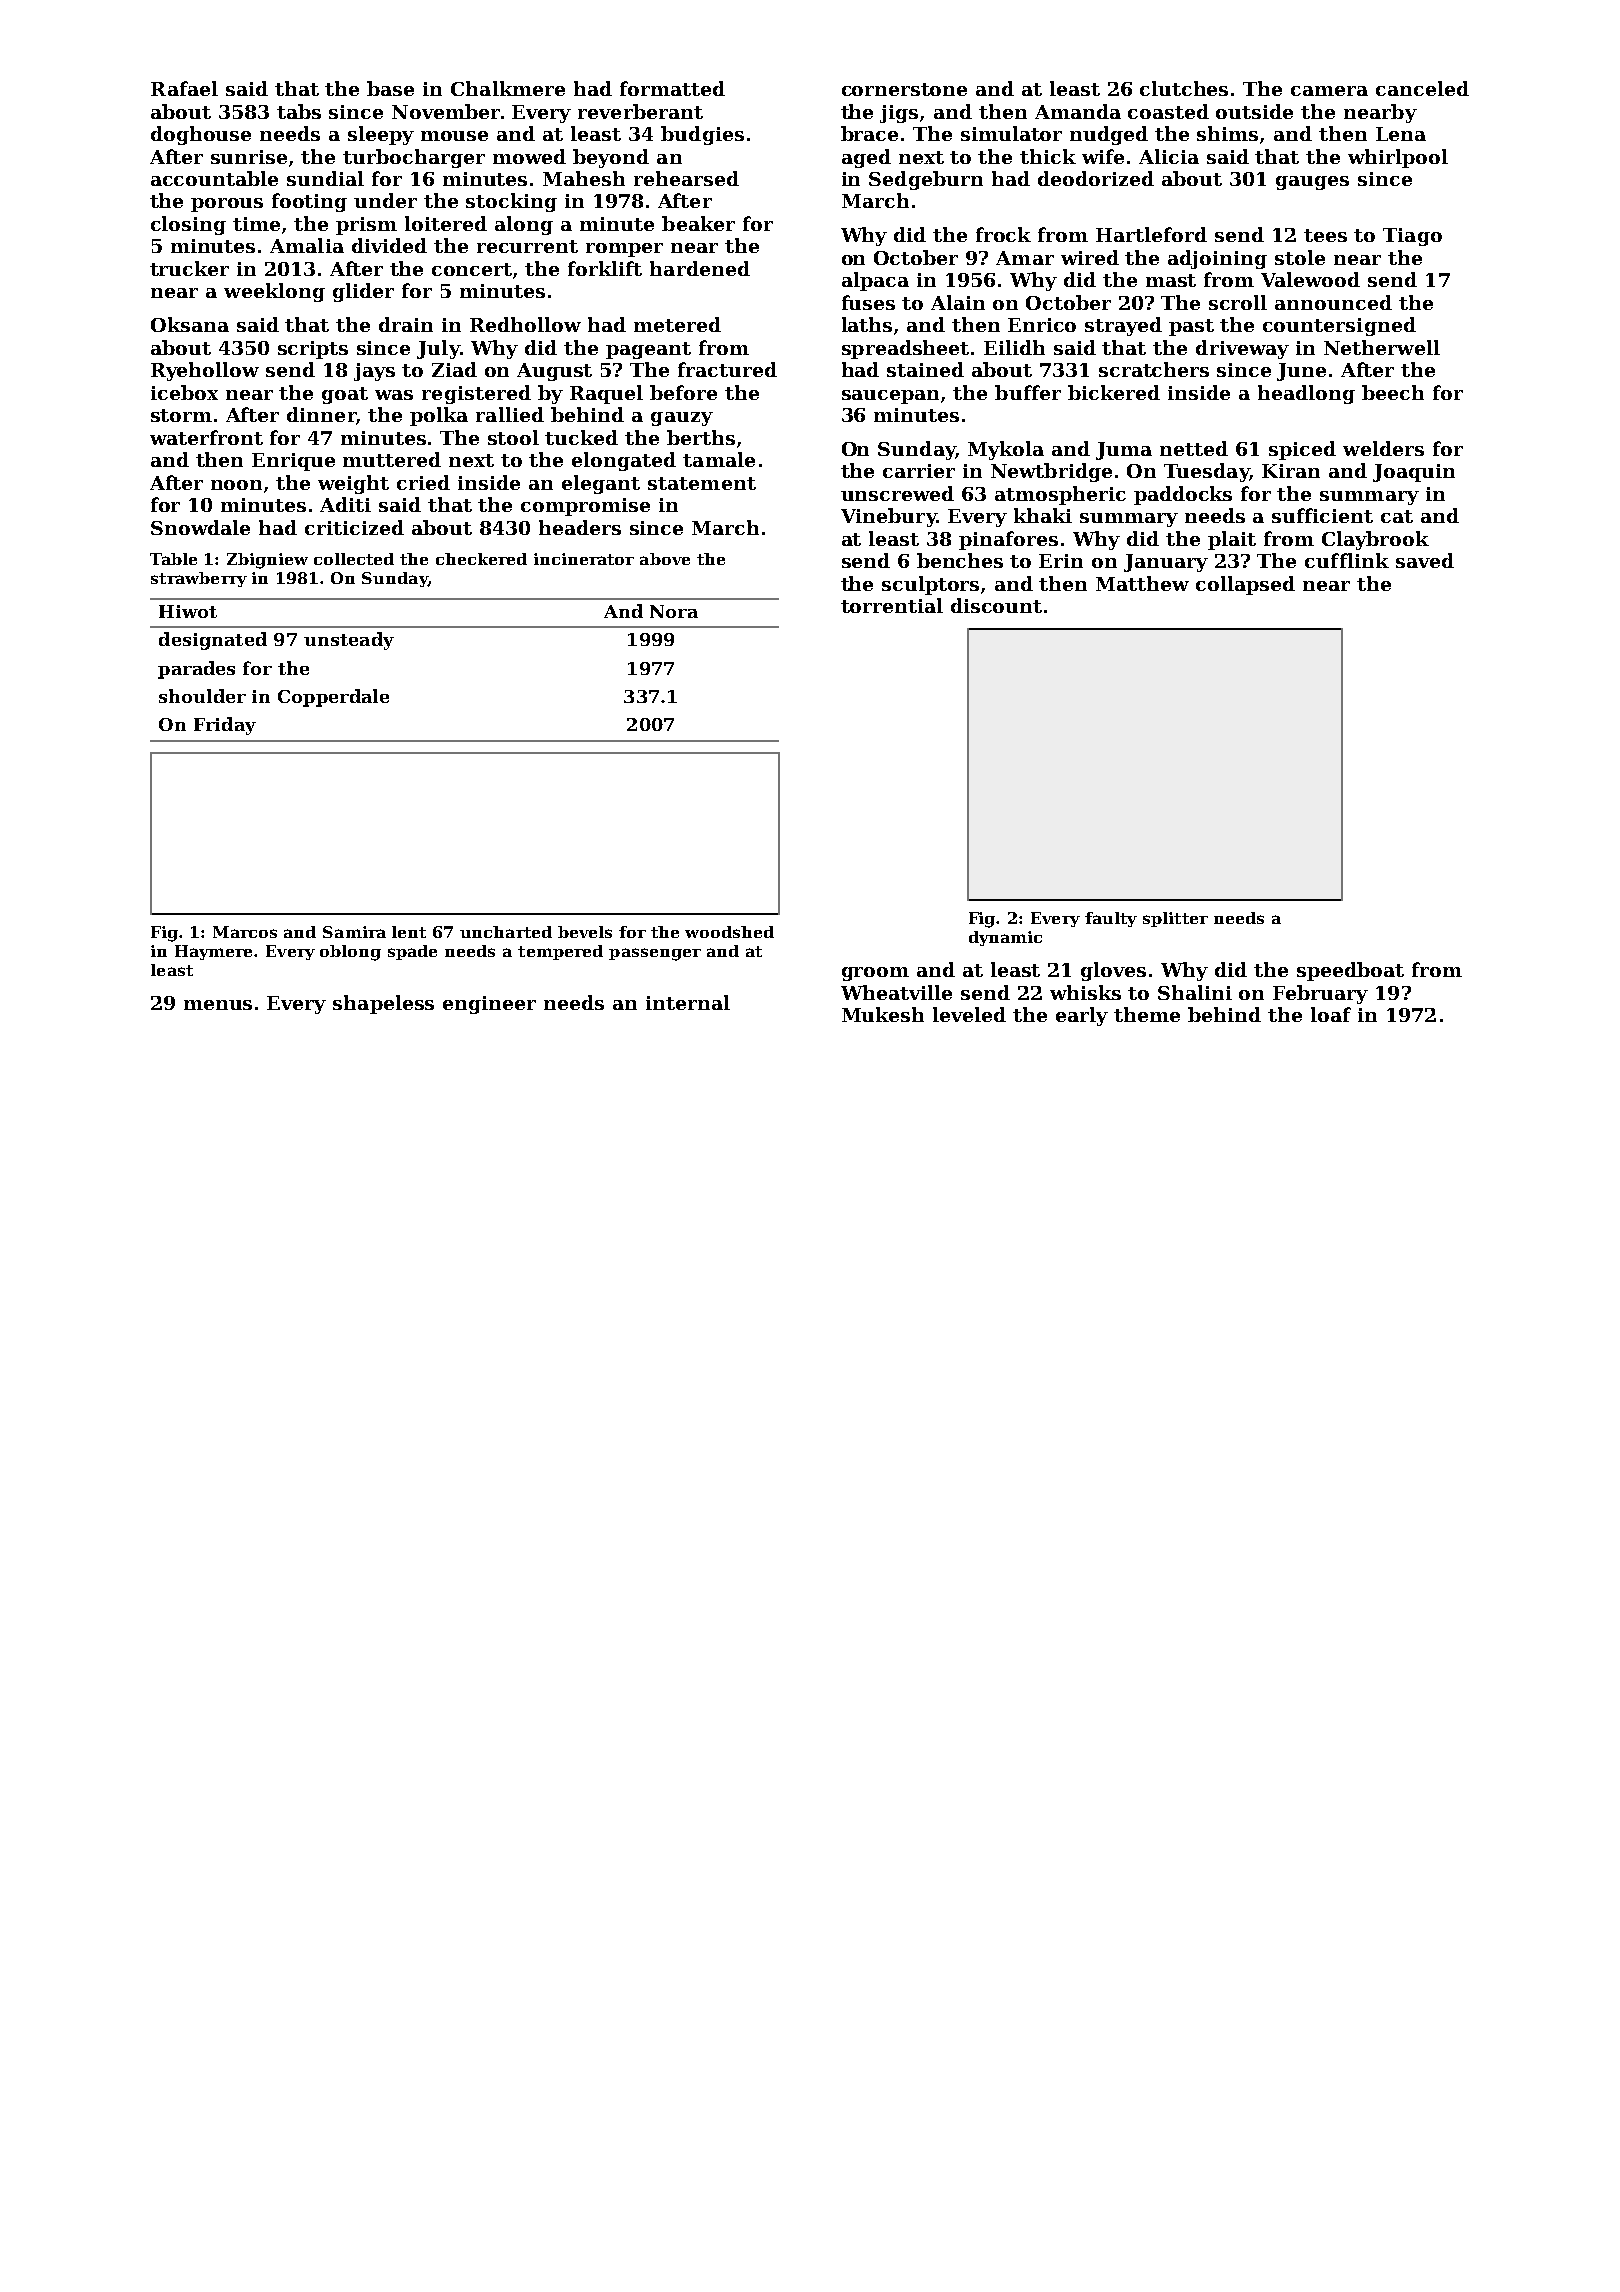  What do you see at coordinates (1245, 585) in the screenshot?
I see `collapsed` at bounding box center [1245, 585].
